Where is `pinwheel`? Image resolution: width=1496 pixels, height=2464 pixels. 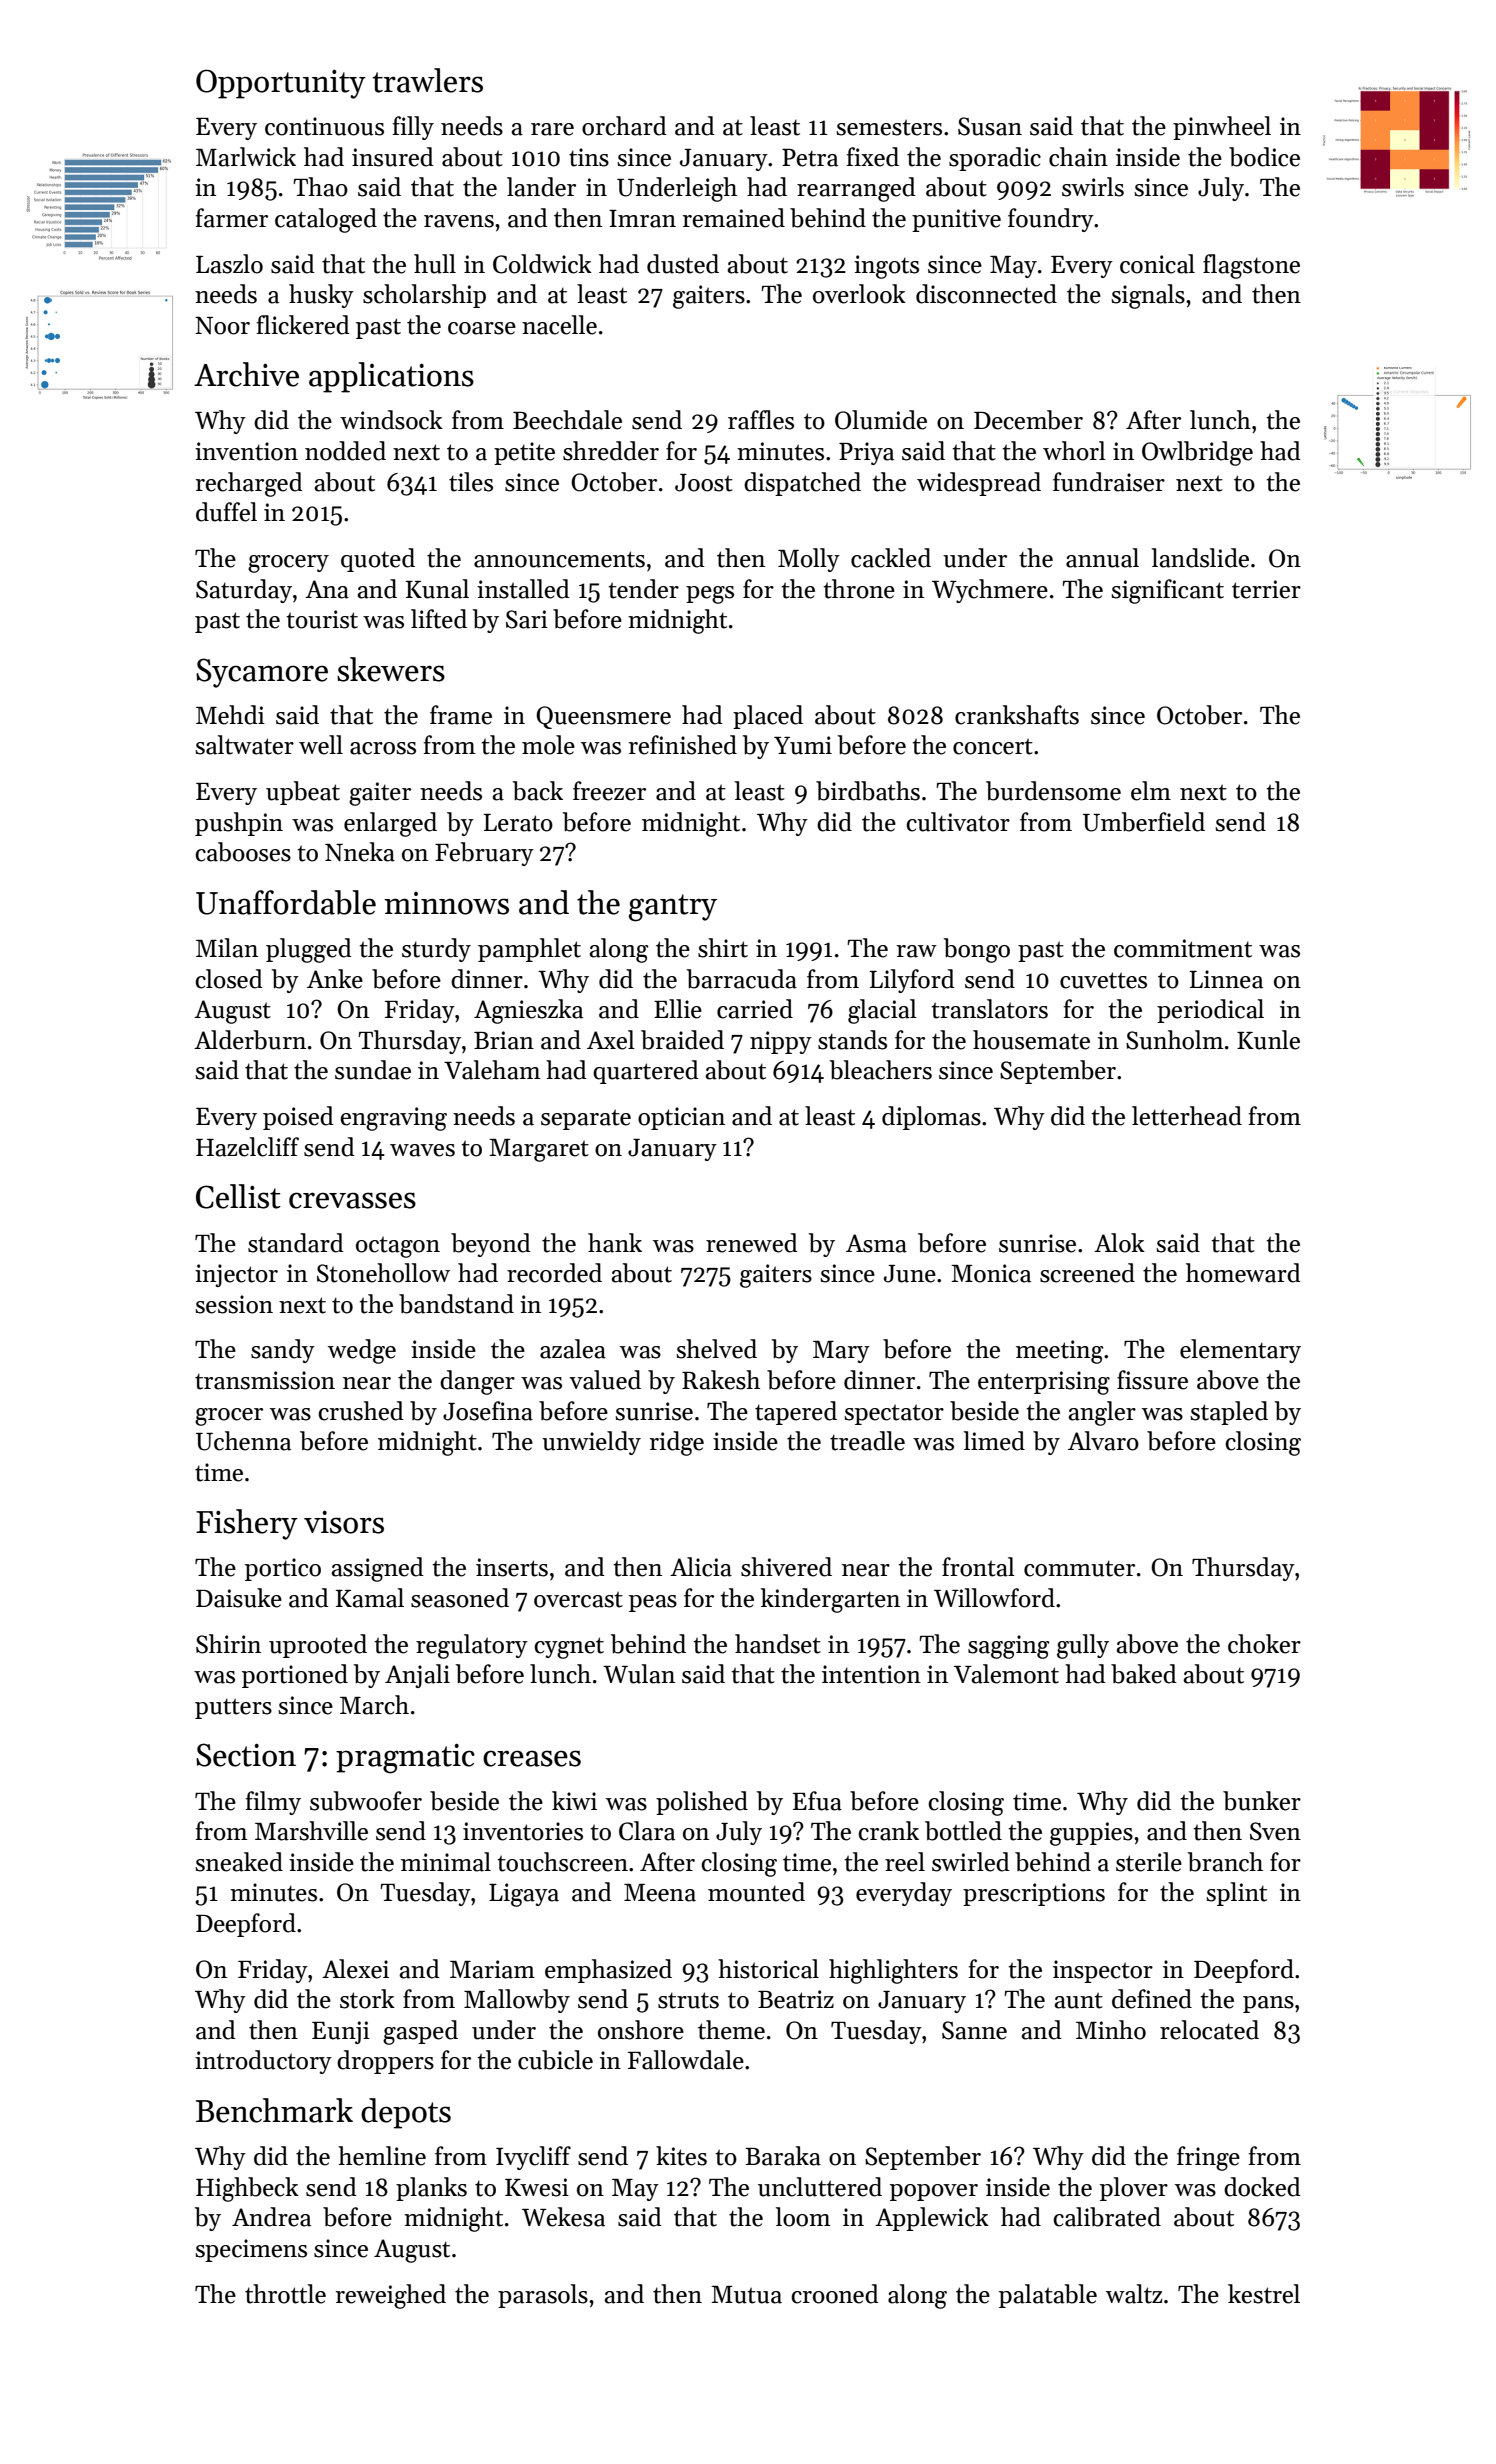
pinwheel is located at coordinates (1222, 128).
